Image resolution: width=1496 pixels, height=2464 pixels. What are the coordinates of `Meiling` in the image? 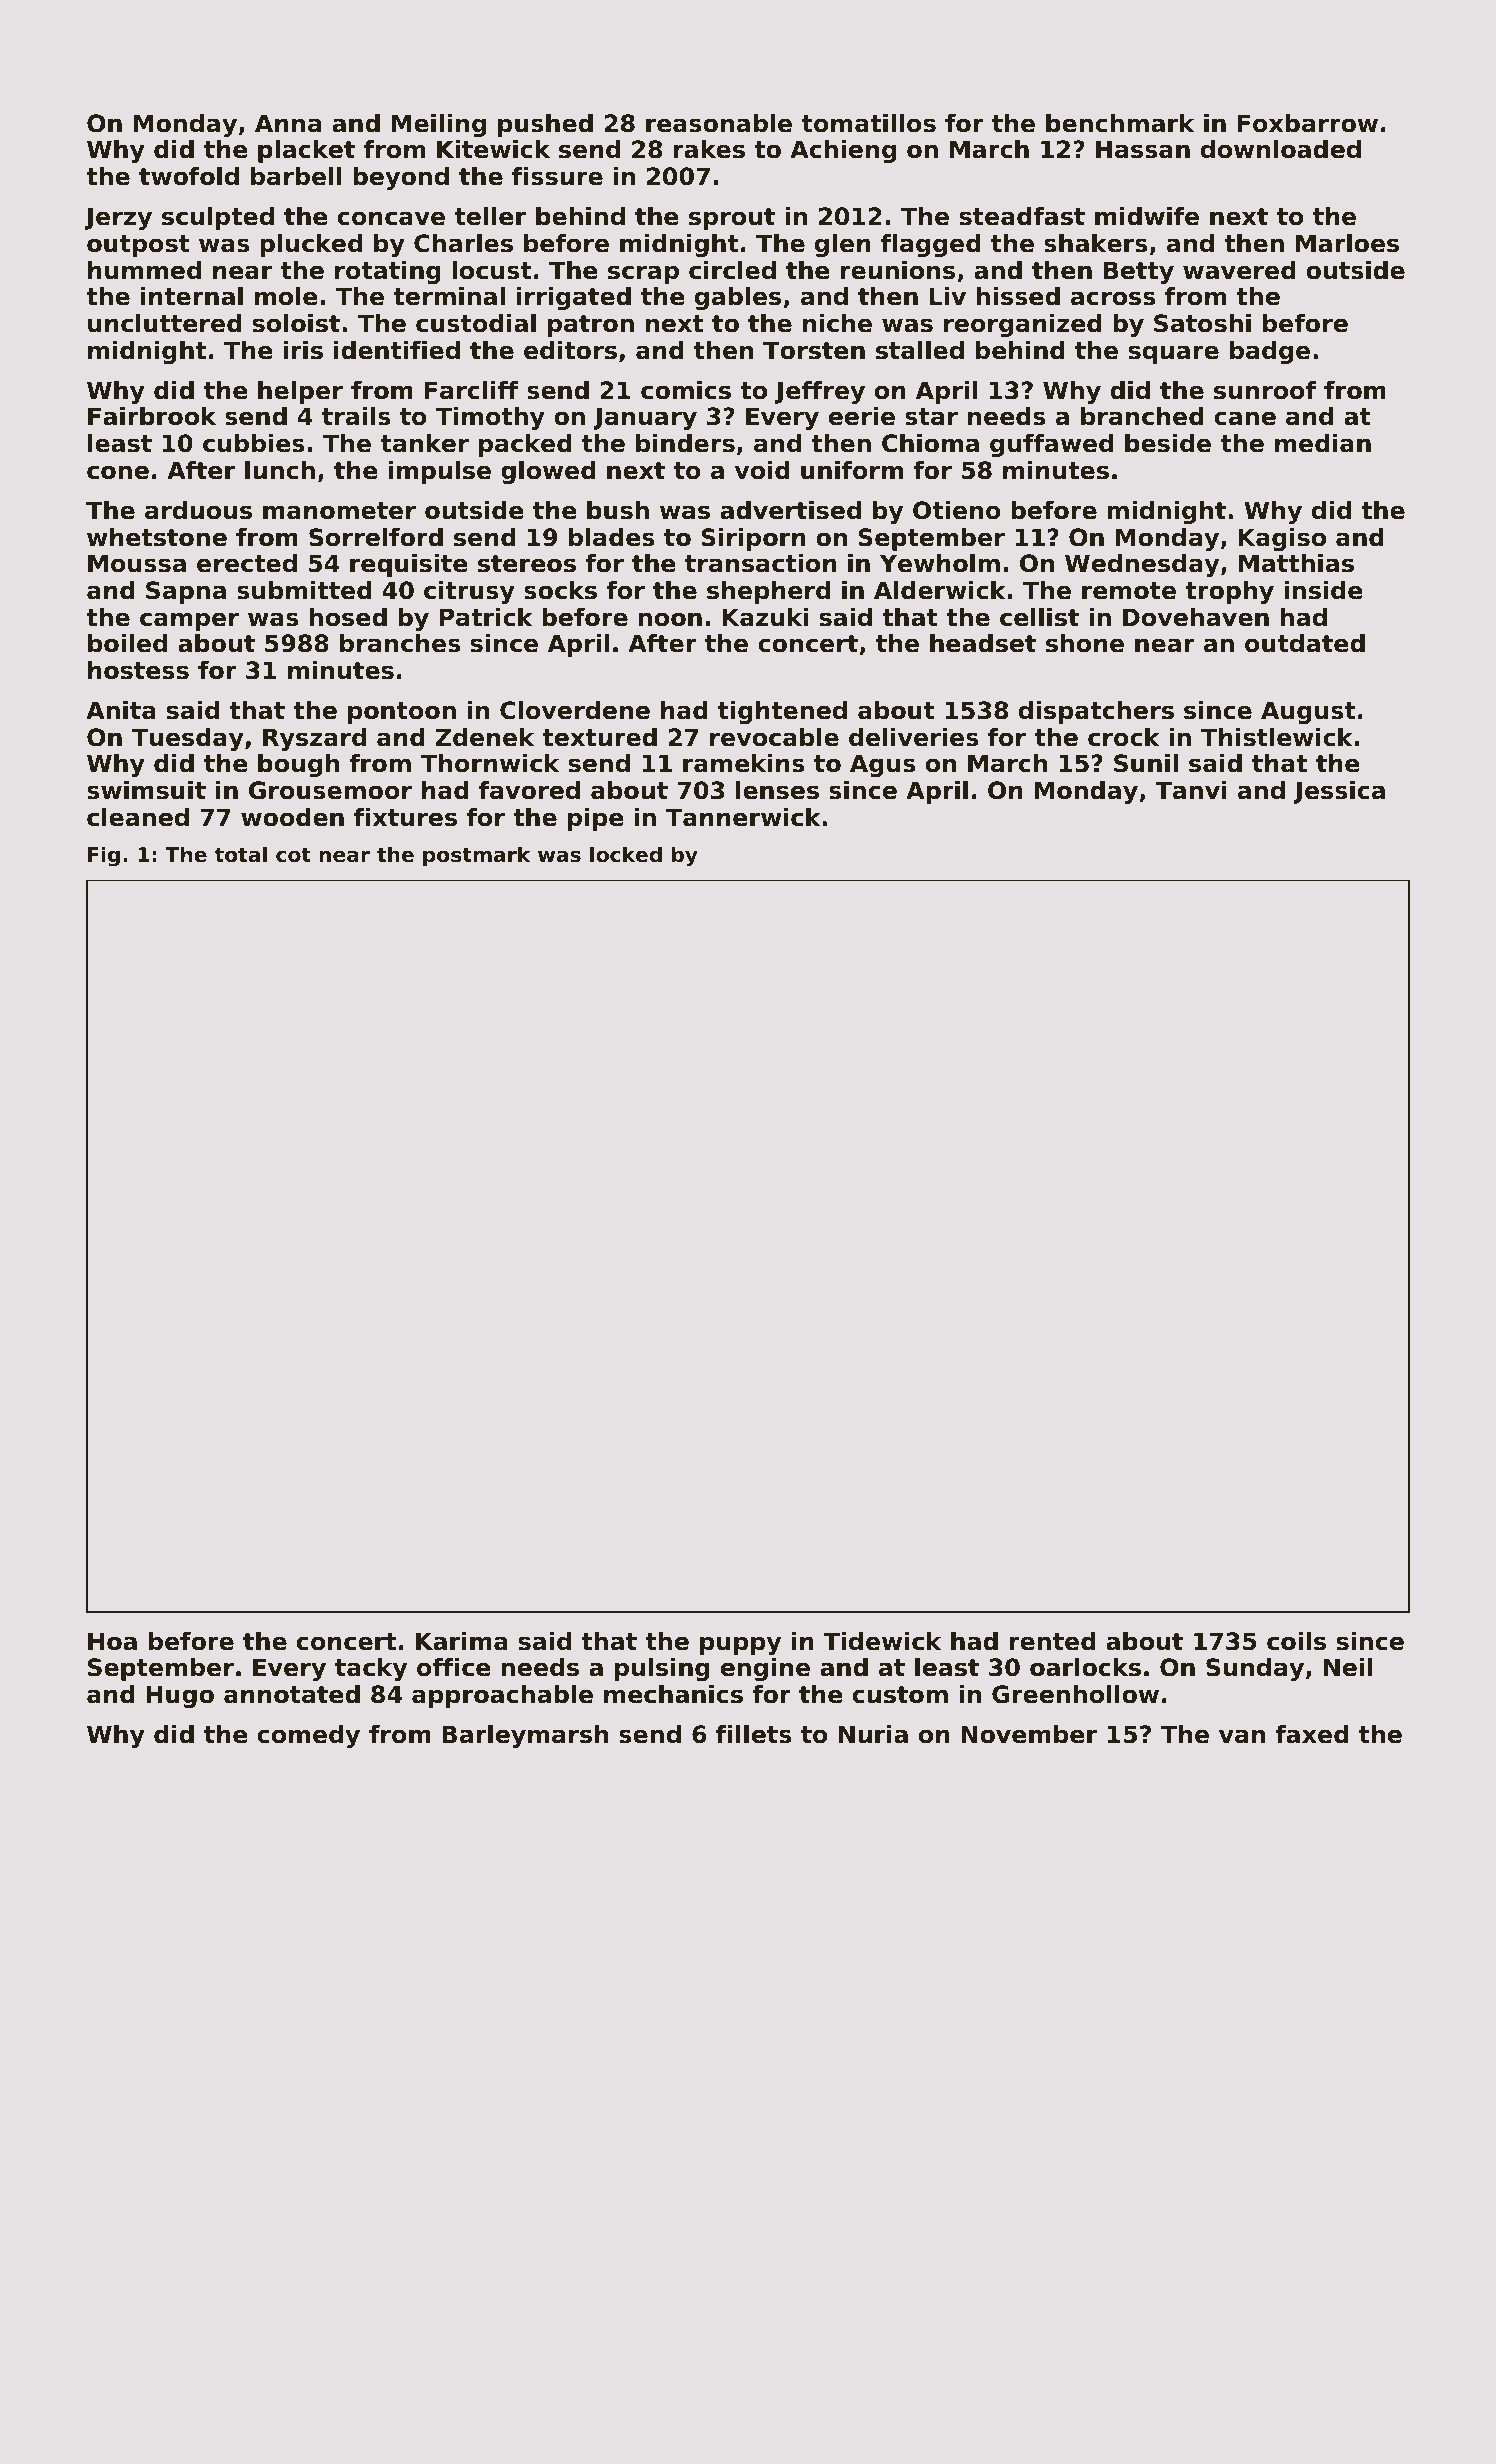 It's located at (439, 125).
